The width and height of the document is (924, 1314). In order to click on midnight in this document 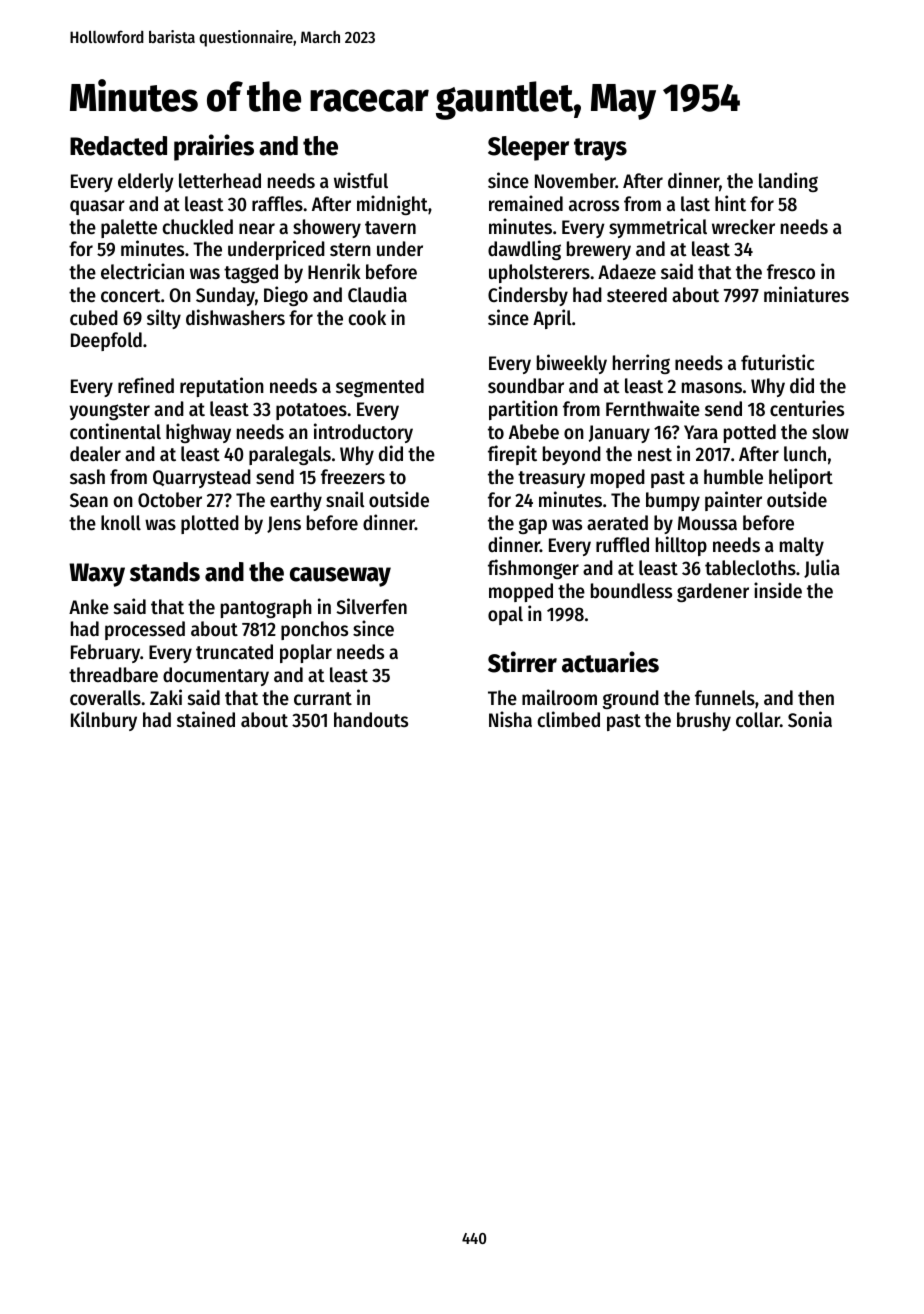, I will do `click(392, 205)`.
